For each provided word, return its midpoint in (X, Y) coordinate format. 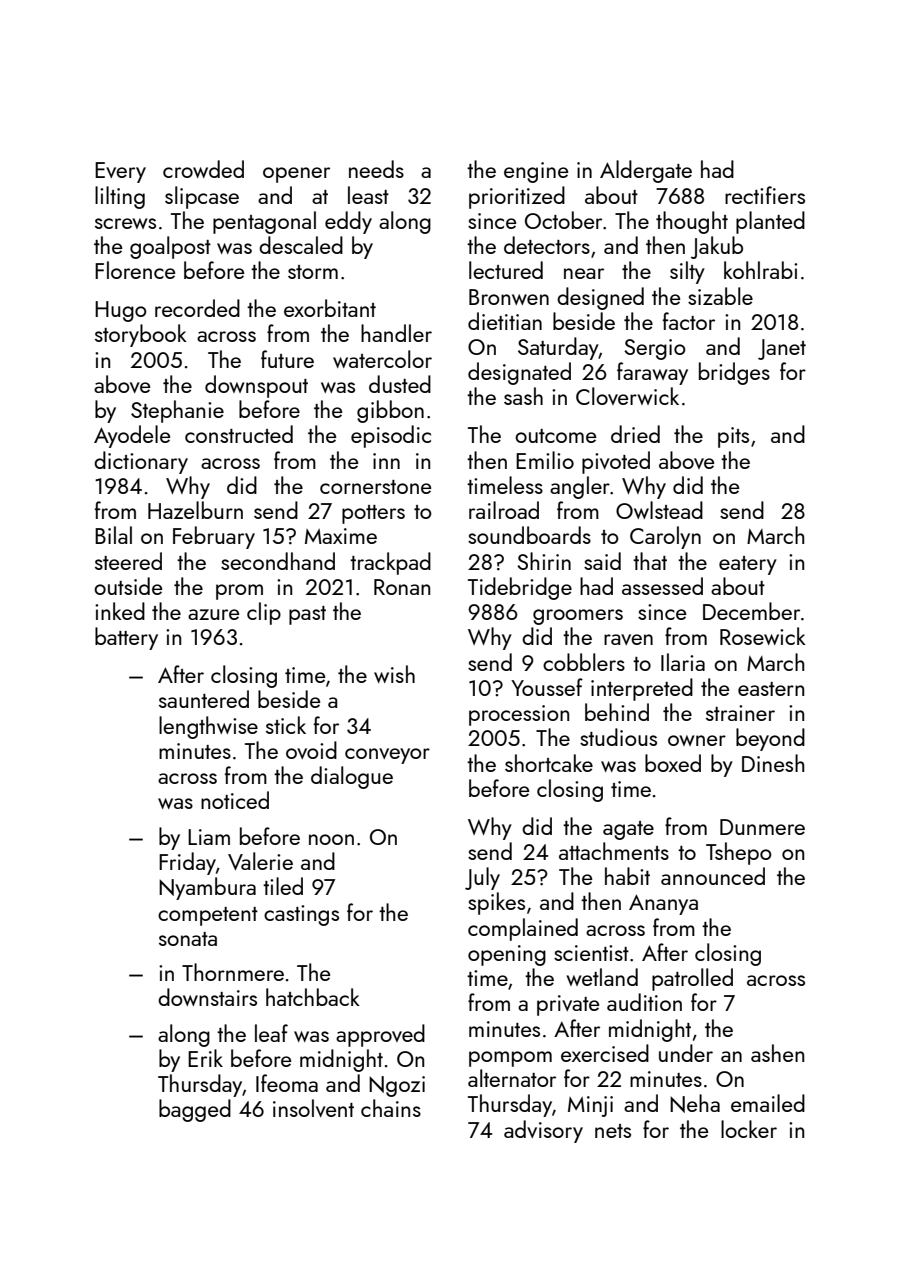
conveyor (387, 756)
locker (749, 1129)
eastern (771, 689)
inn (386, 461)
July (482, 878)
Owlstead (659, 510)
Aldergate (646, 171)
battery (126, 638)
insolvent (313, 1108)
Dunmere (762, 827)
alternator (512, 1078)
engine (536, 172)
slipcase (202, 197)
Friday (187, 863)
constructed (239, 434)
